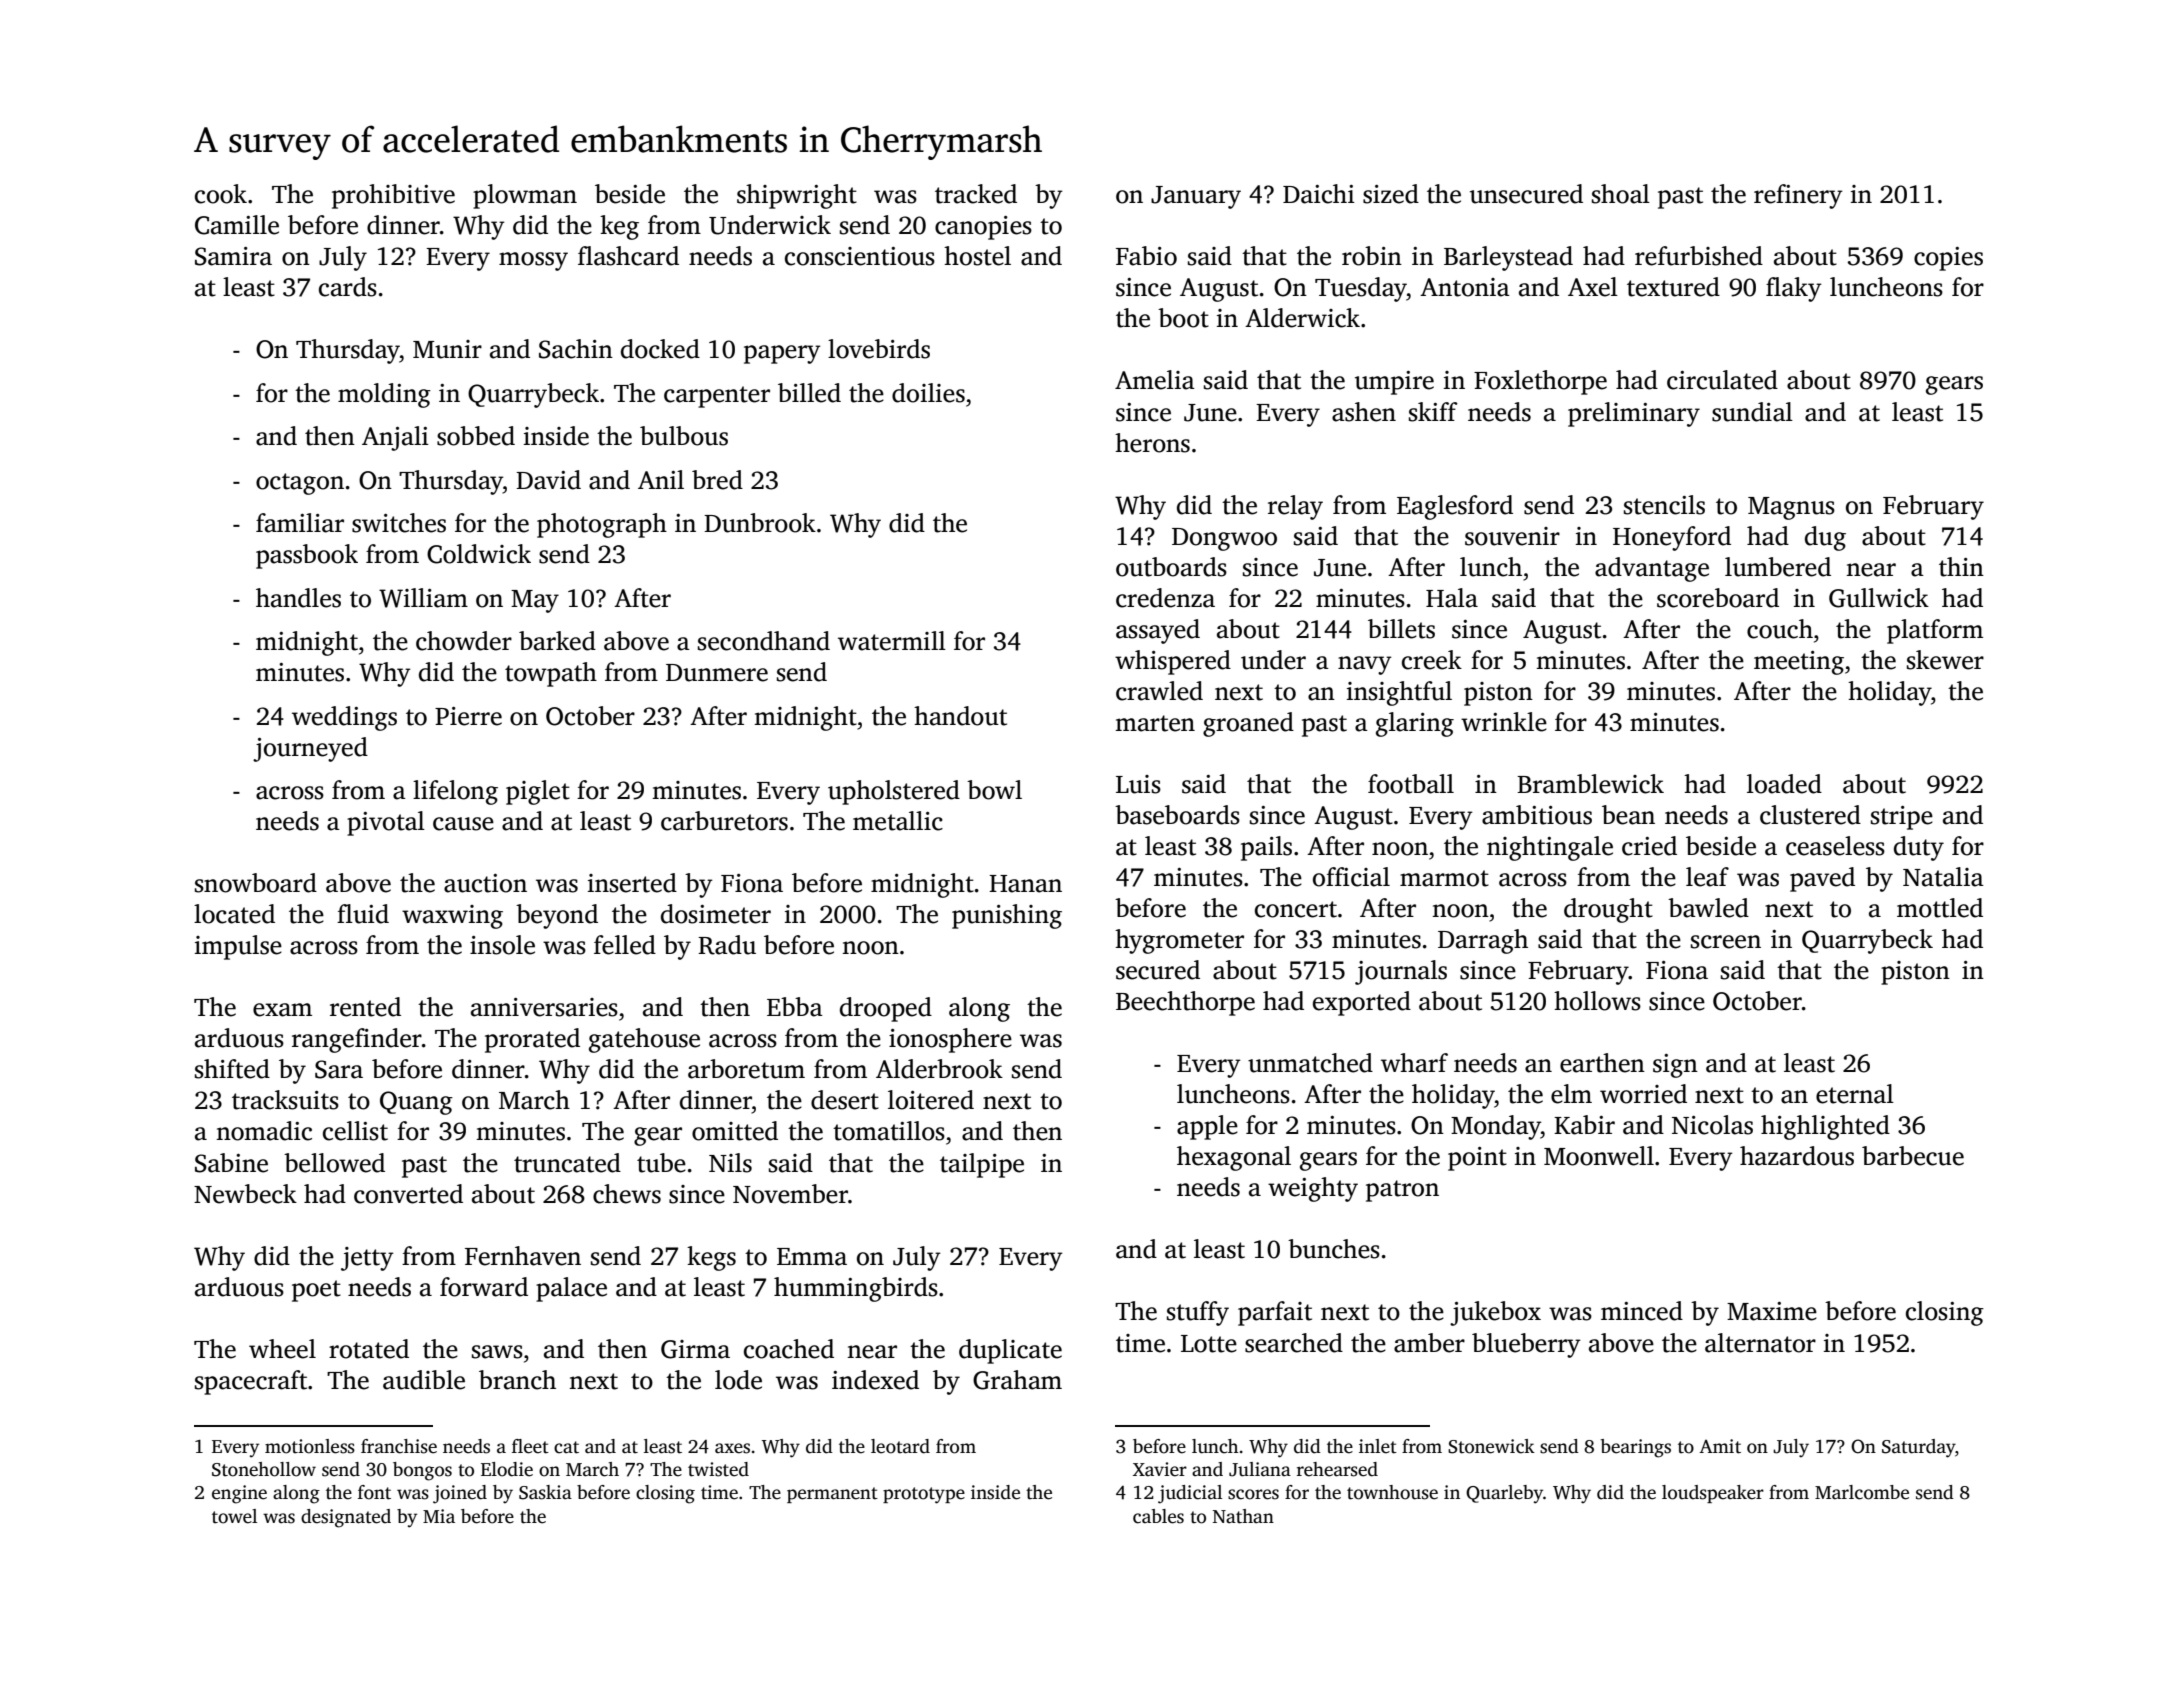  What do you see at coordinates (1209, 1344) in the page?
I see `Lotte` at bounding box center [1209, 1344].
